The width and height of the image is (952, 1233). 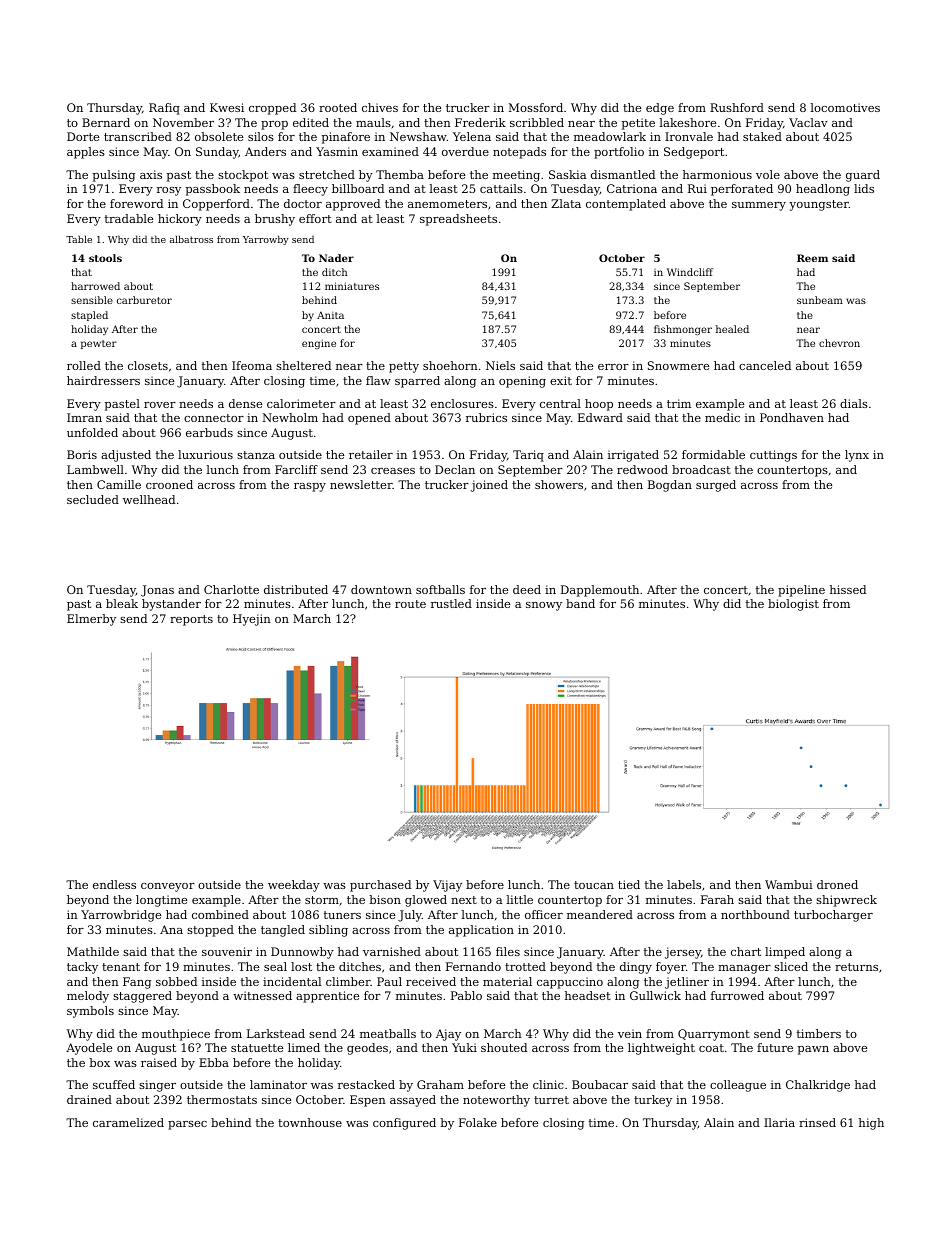 What do you see at coordinates (773, 456) in the image?
I see `cuttings` at bounding box center [773, 456].
